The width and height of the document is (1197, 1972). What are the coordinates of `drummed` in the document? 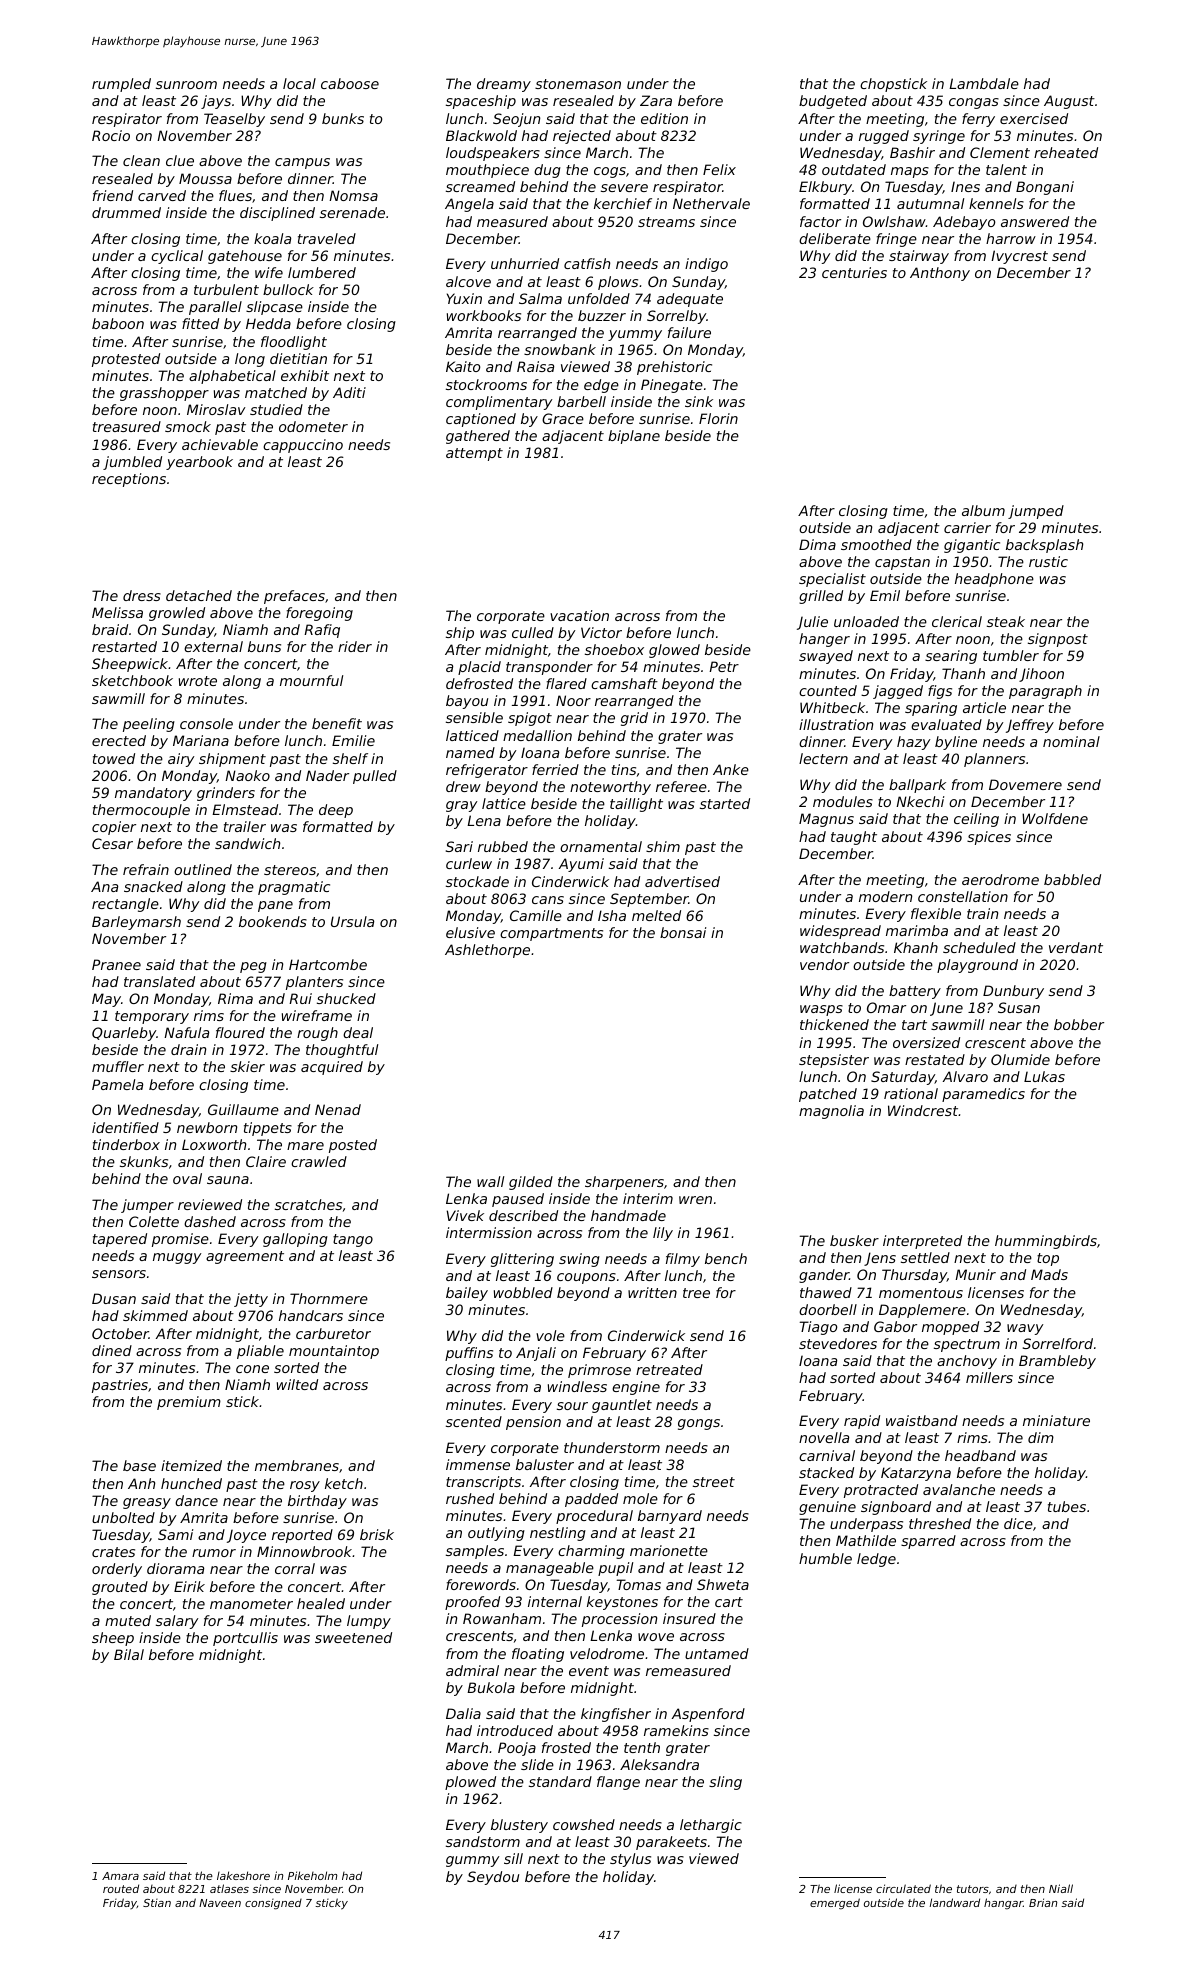 It's located at (126, 212).
